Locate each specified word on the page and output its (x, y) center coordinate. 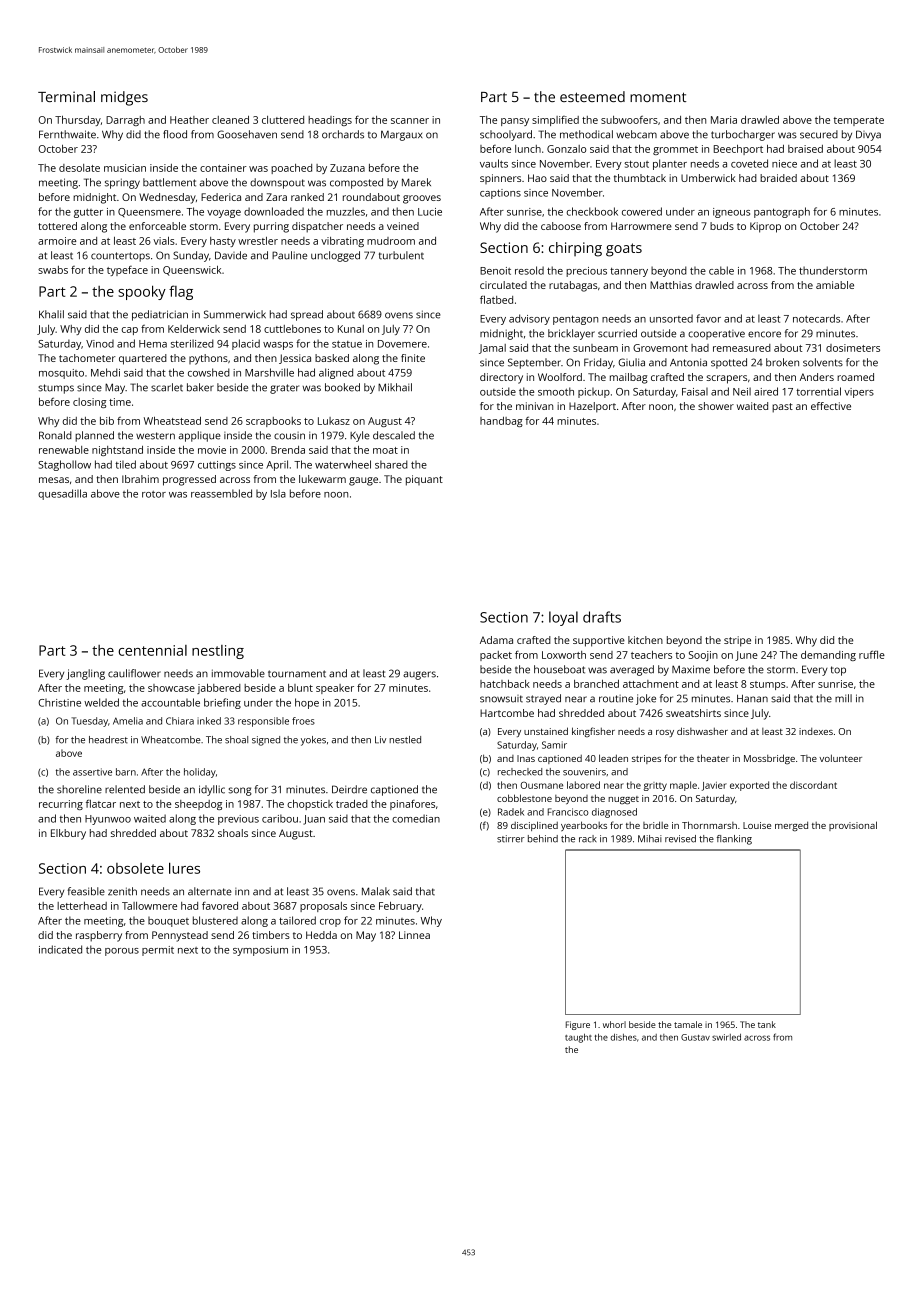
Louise (757, 825)
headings (330, 121)
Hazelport (592, 407)
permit (158, 951)
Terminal (66, 96)
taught (578, 1038)
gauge (363, 481)
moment (658, 97)
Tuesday (89, 722)
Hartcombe (507, 713)
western (155, 436)
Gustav (695, 1037)
